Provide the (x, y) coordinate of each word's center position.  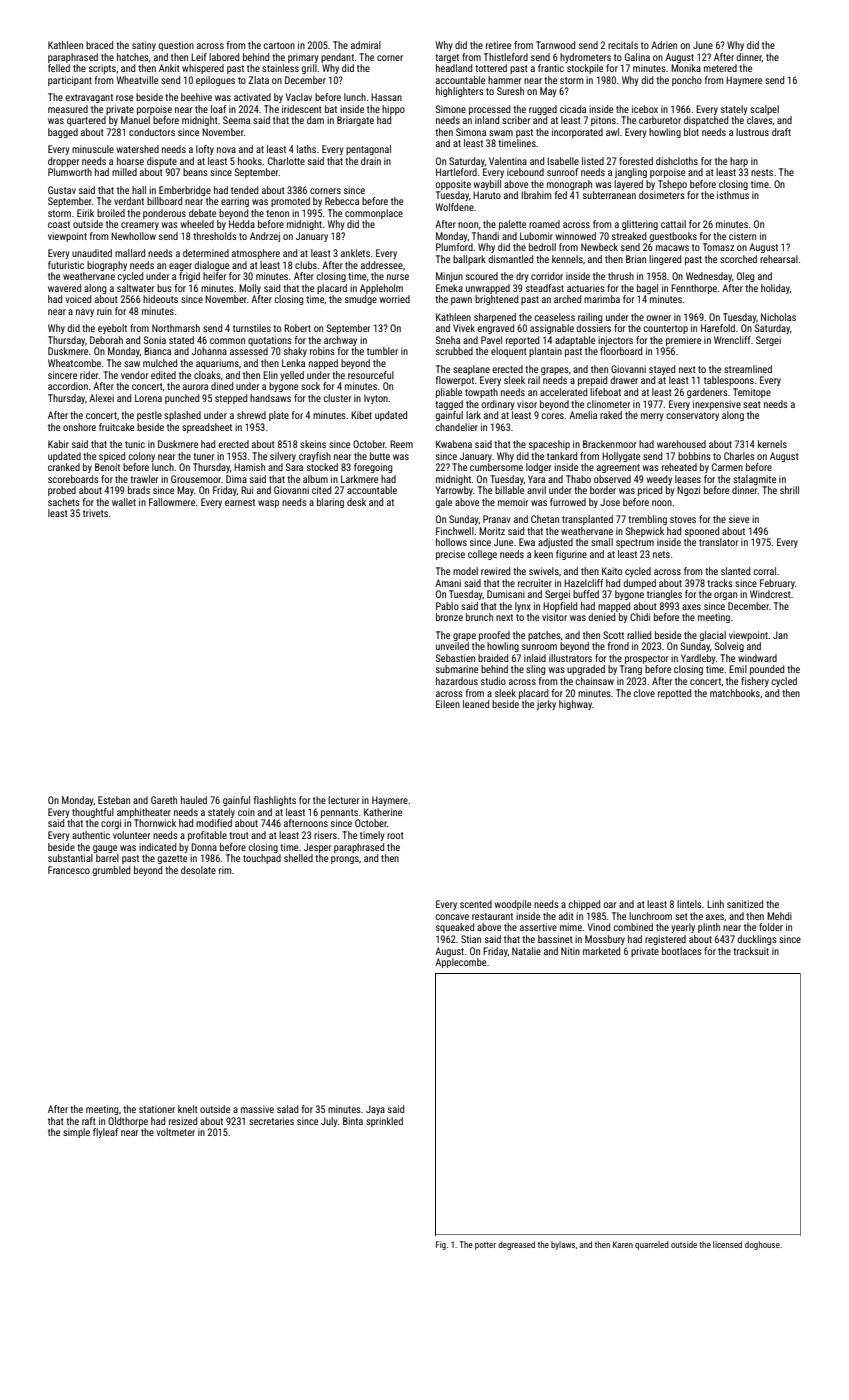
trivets (95, 513)
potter (485, 1246)
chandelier (456, 427)
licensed (727, 1244)
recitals (623, 45)
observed (612, 479)
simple (76, 1133)
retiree (498, 45)
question (176, 46)
